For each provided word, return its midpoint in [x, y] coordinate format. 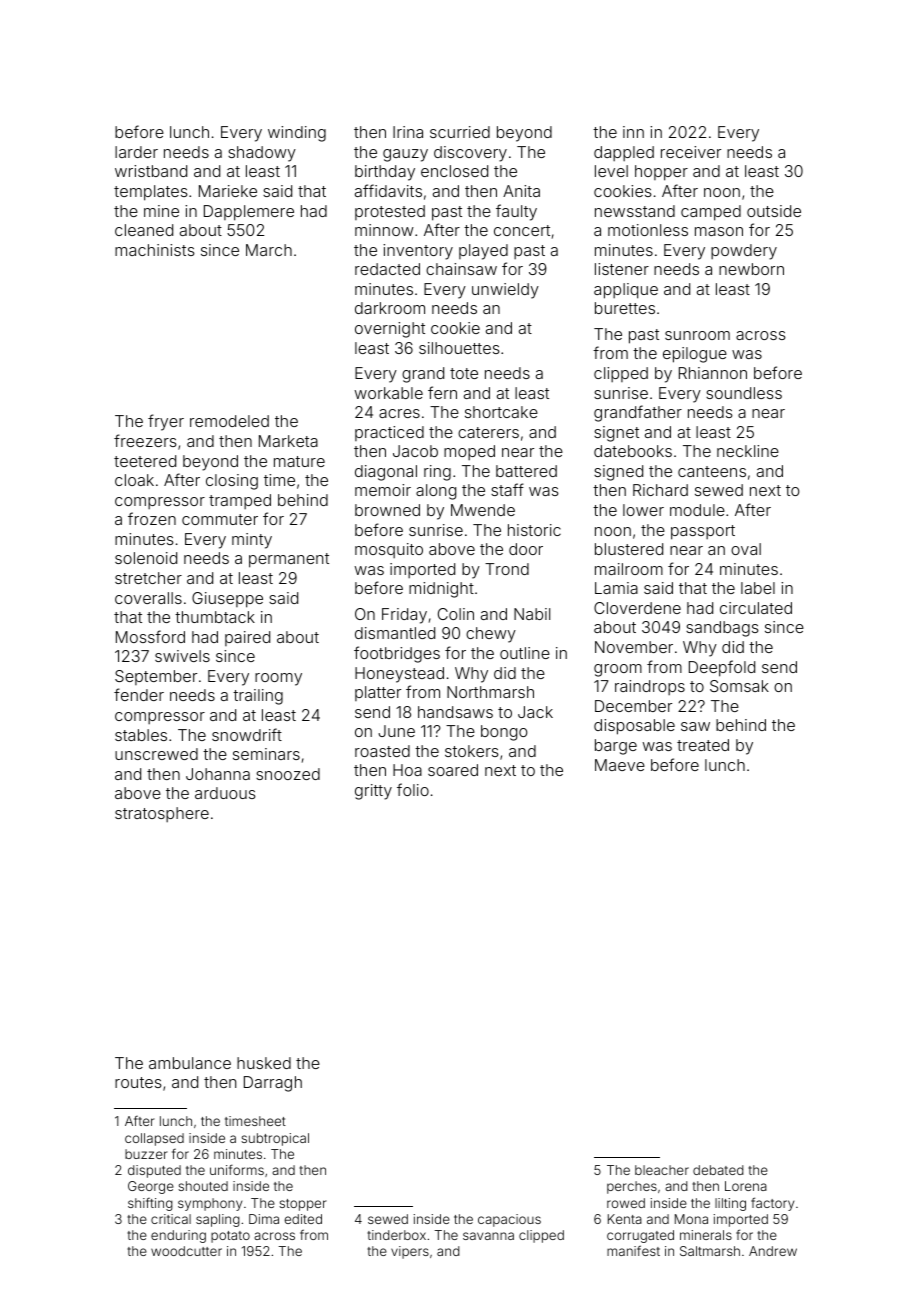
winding [297, 134]
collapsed [154, 1139]
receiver [691, 152]
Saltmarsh [710, 1251]
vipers [410, 1252]
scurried [460, 132]
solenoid [146, 558]
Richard [660, 490]
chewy [491, 635]
